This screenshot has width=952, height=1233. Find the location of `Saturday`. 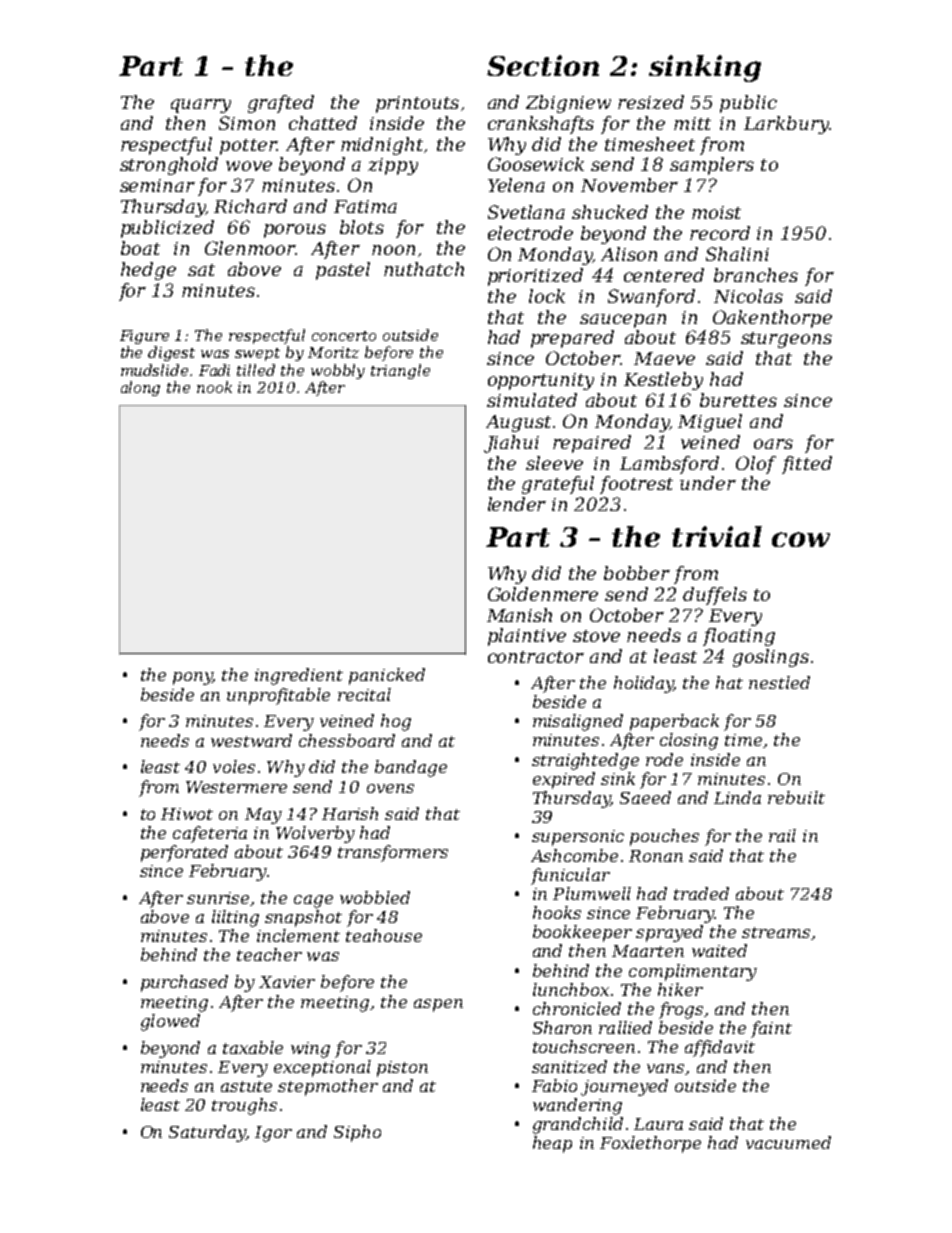

Saturday is located at coordinates (207, 1133).
